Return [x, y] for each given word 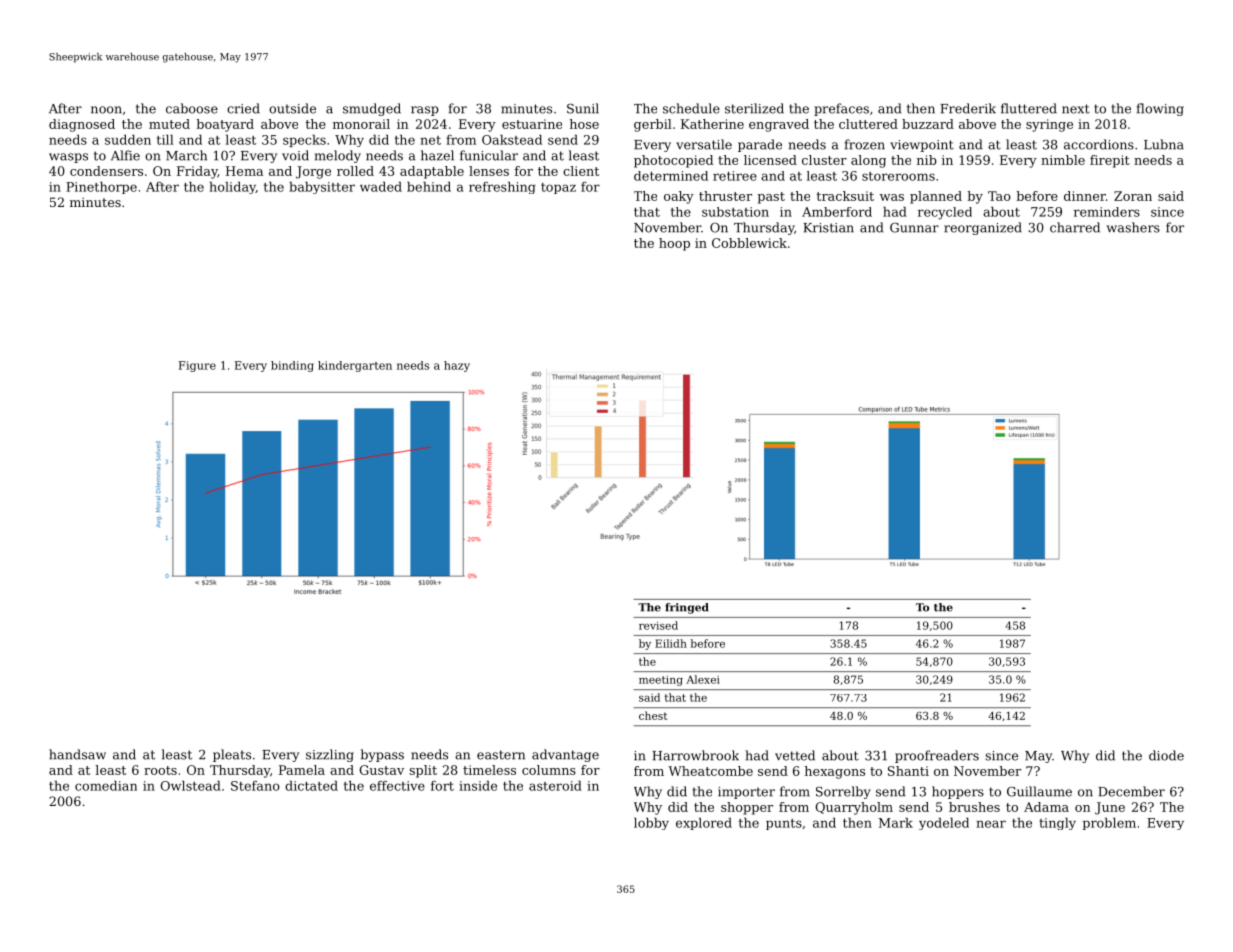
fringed [687, 608]
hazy [457, 366]
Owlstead [190, 785]
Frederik [968, 108]
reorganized [983, 228]
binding [292, 366]
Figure [197, 366]
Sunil [583, 108]
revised [658, 625]
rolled [355, 171]
